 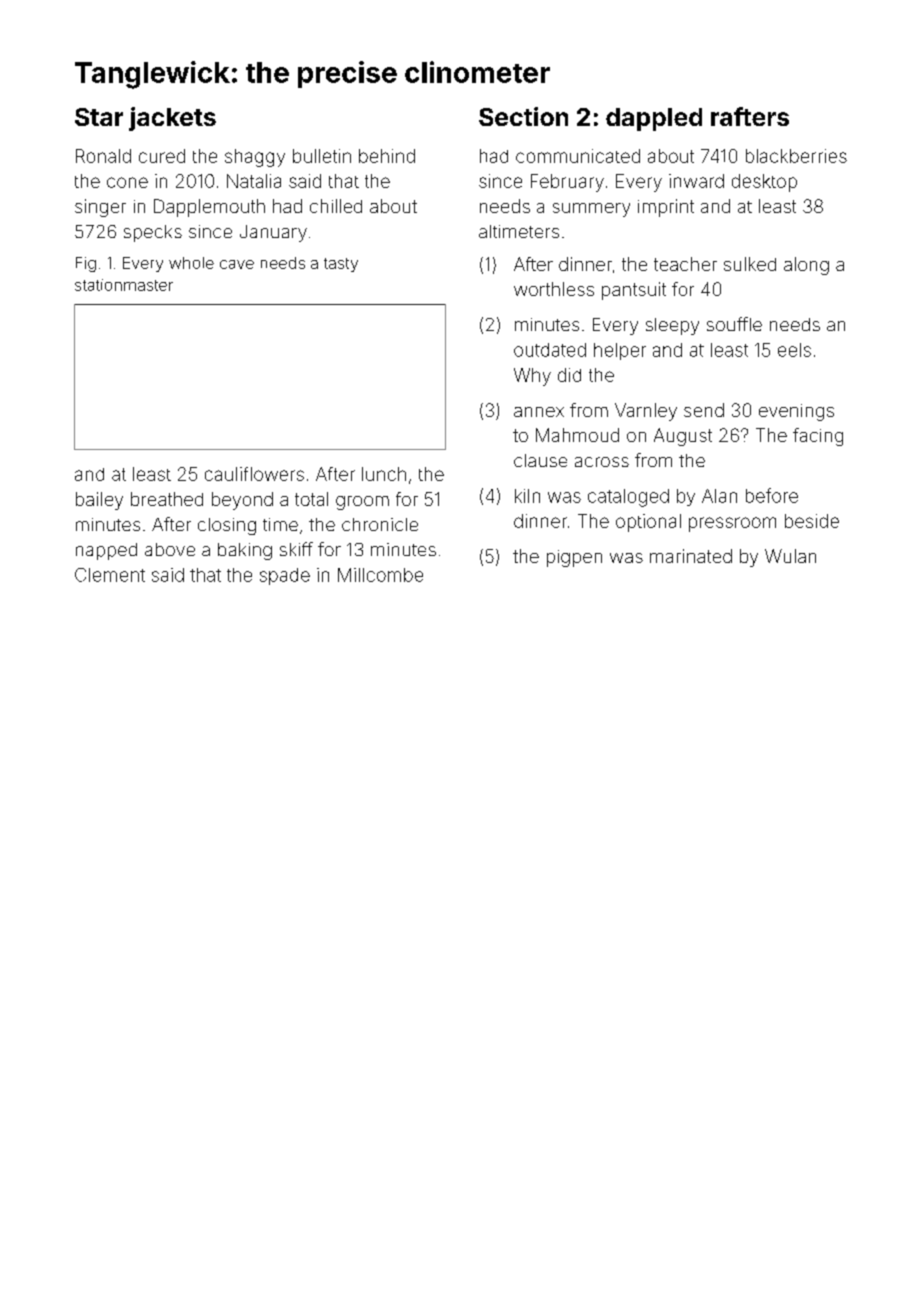 What do you see at coordinates (172, 119) in the screenshot?
I see `jackets` at bounding box center [172, 119].
